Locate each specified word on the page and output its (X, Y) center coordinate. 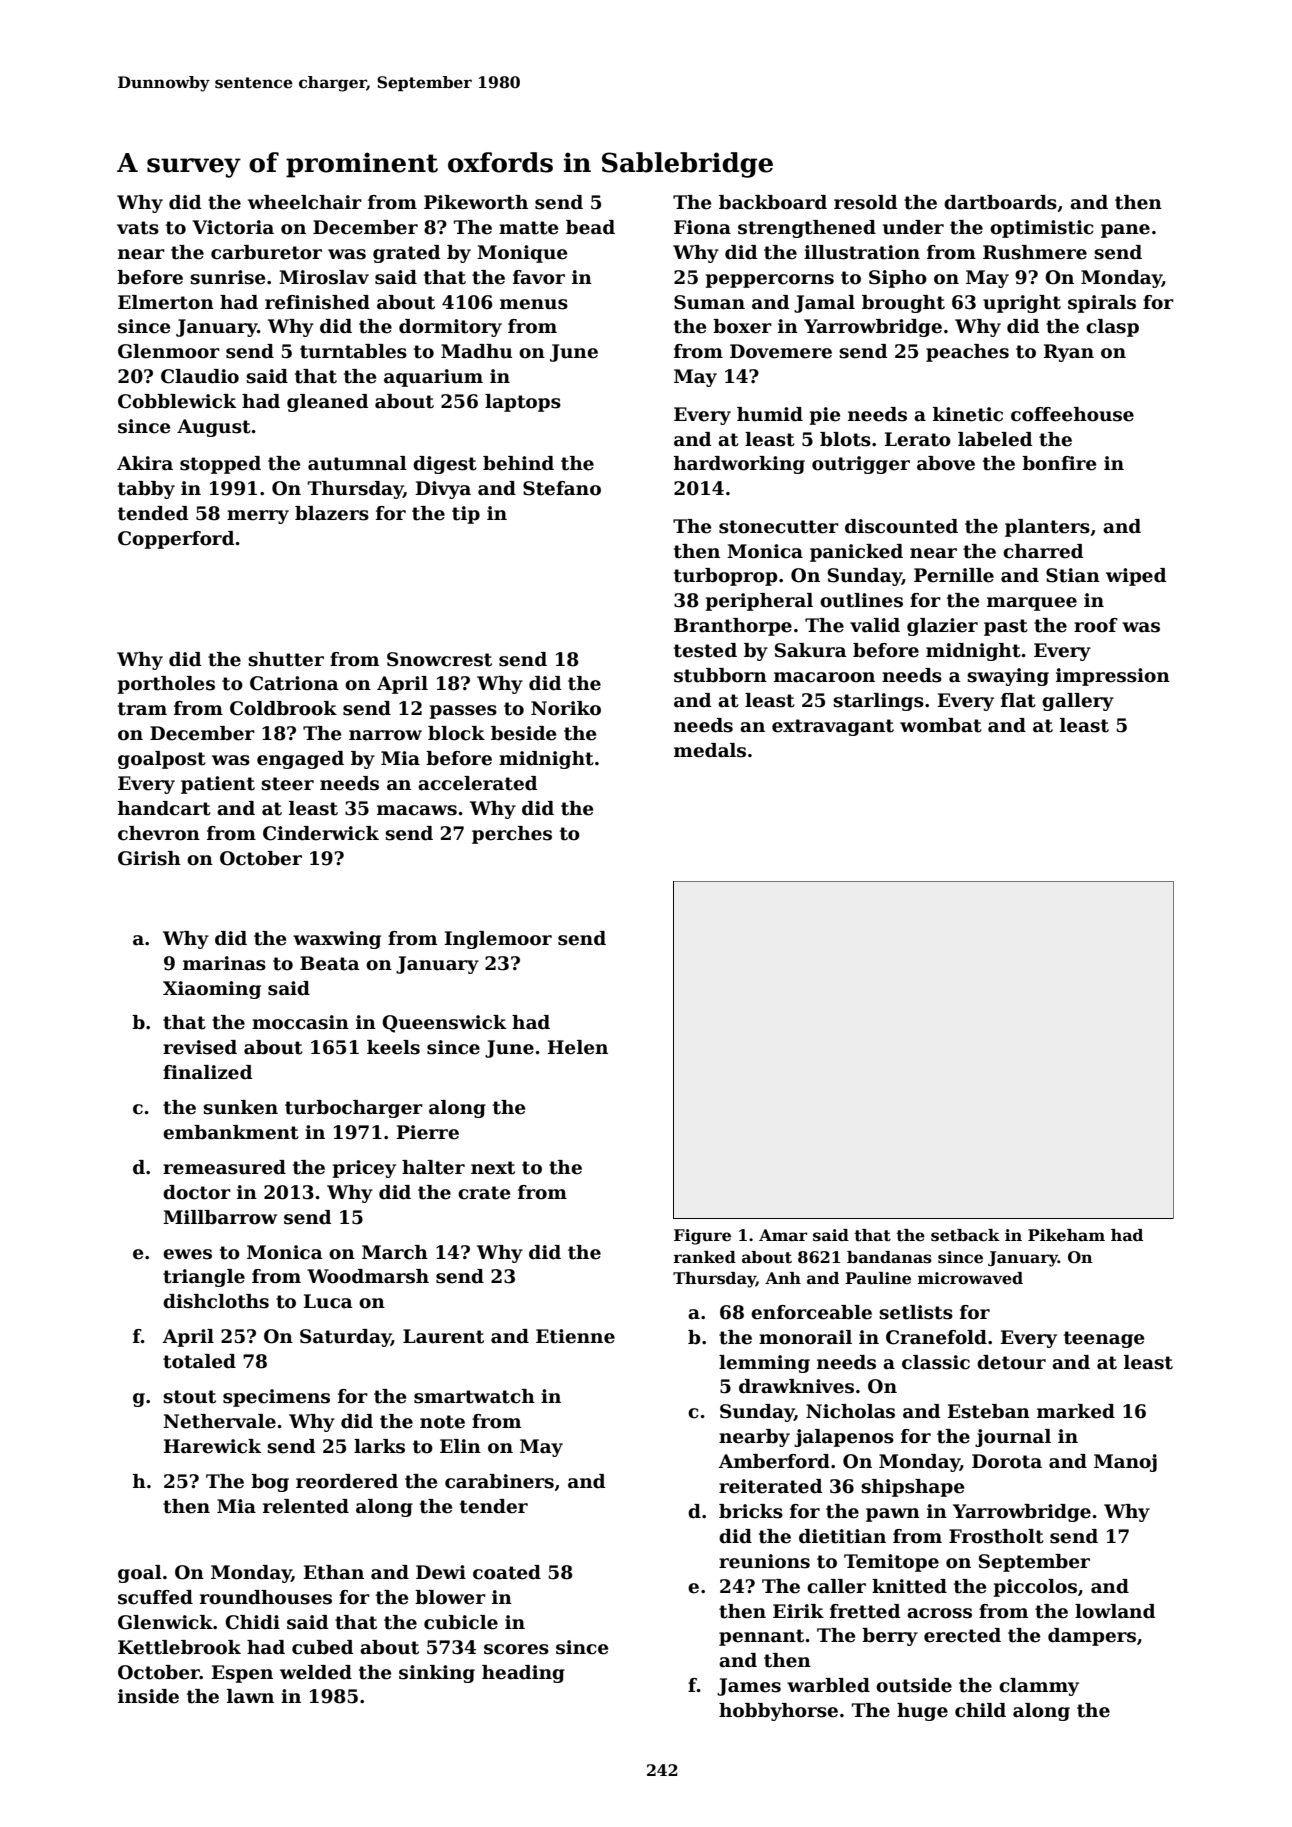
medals (710, 750)
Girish (149, 858)
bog (270, 1483)
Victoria (233, 227)
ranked (705, 1257)
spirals (1102, 304)
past (1006, 627)
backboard (773, 202)
